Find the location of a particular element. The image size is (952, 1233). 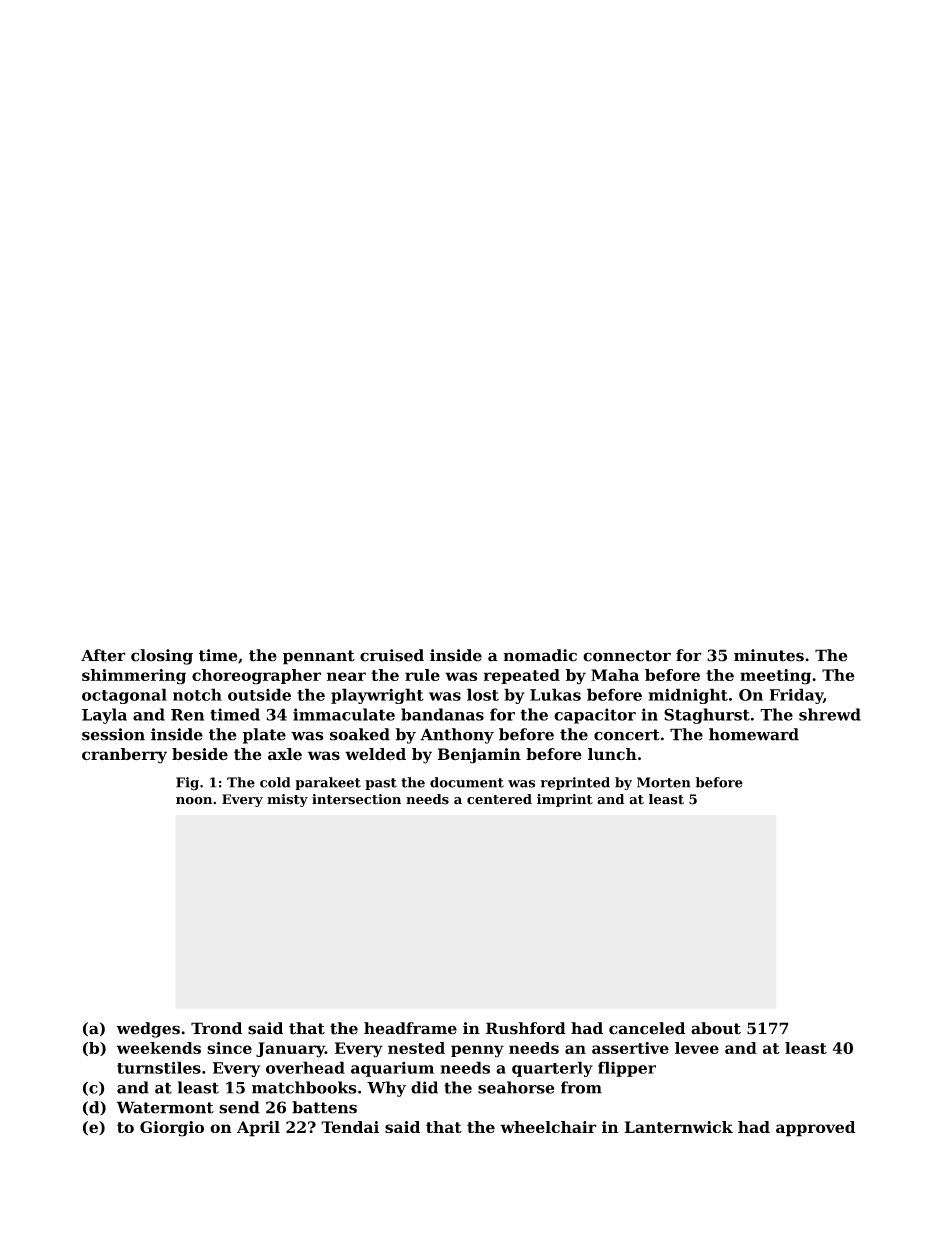

Giorgio is located at coordinates (172, 1129).
